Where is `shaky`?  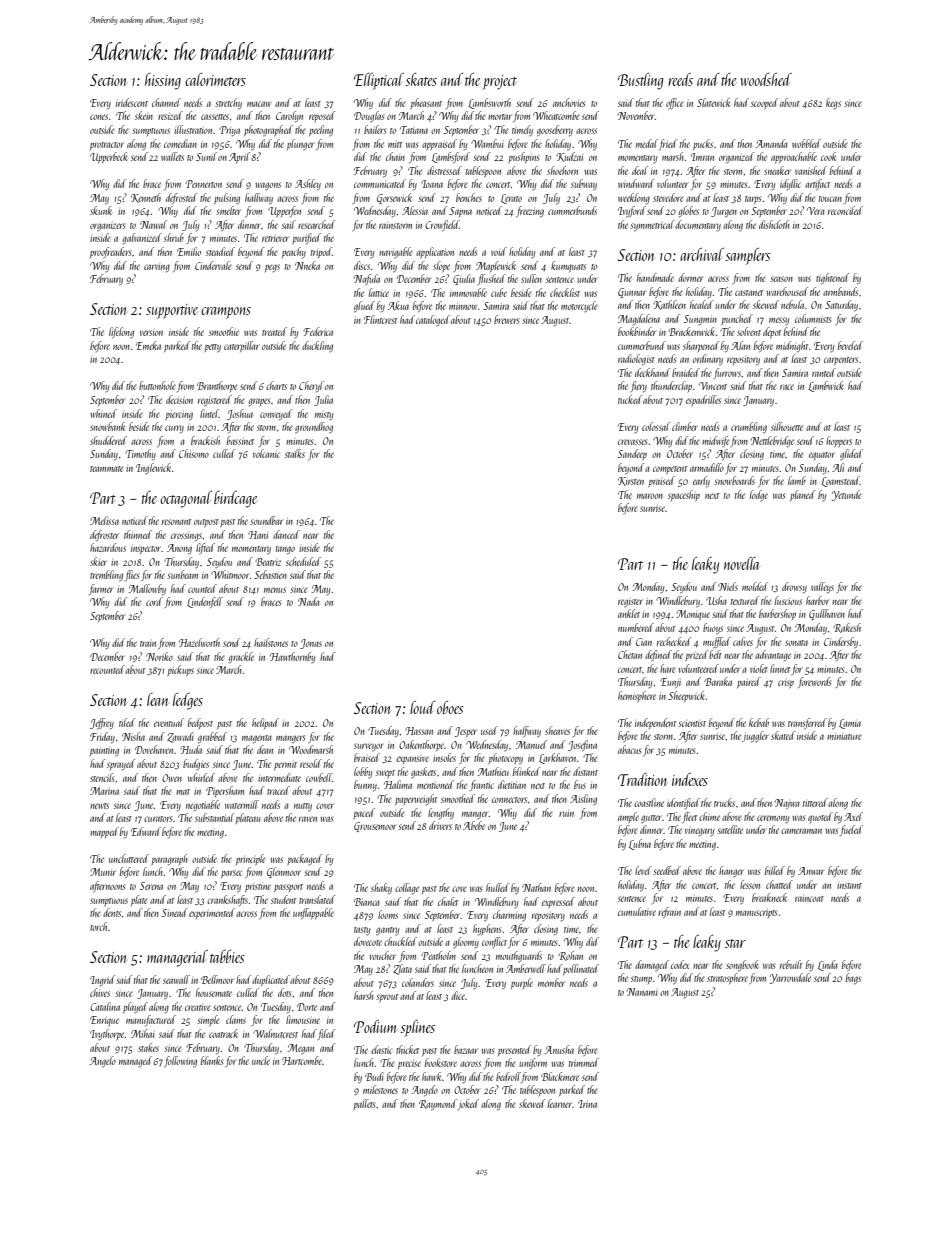
shaky is located at coordinates (381, 888).
